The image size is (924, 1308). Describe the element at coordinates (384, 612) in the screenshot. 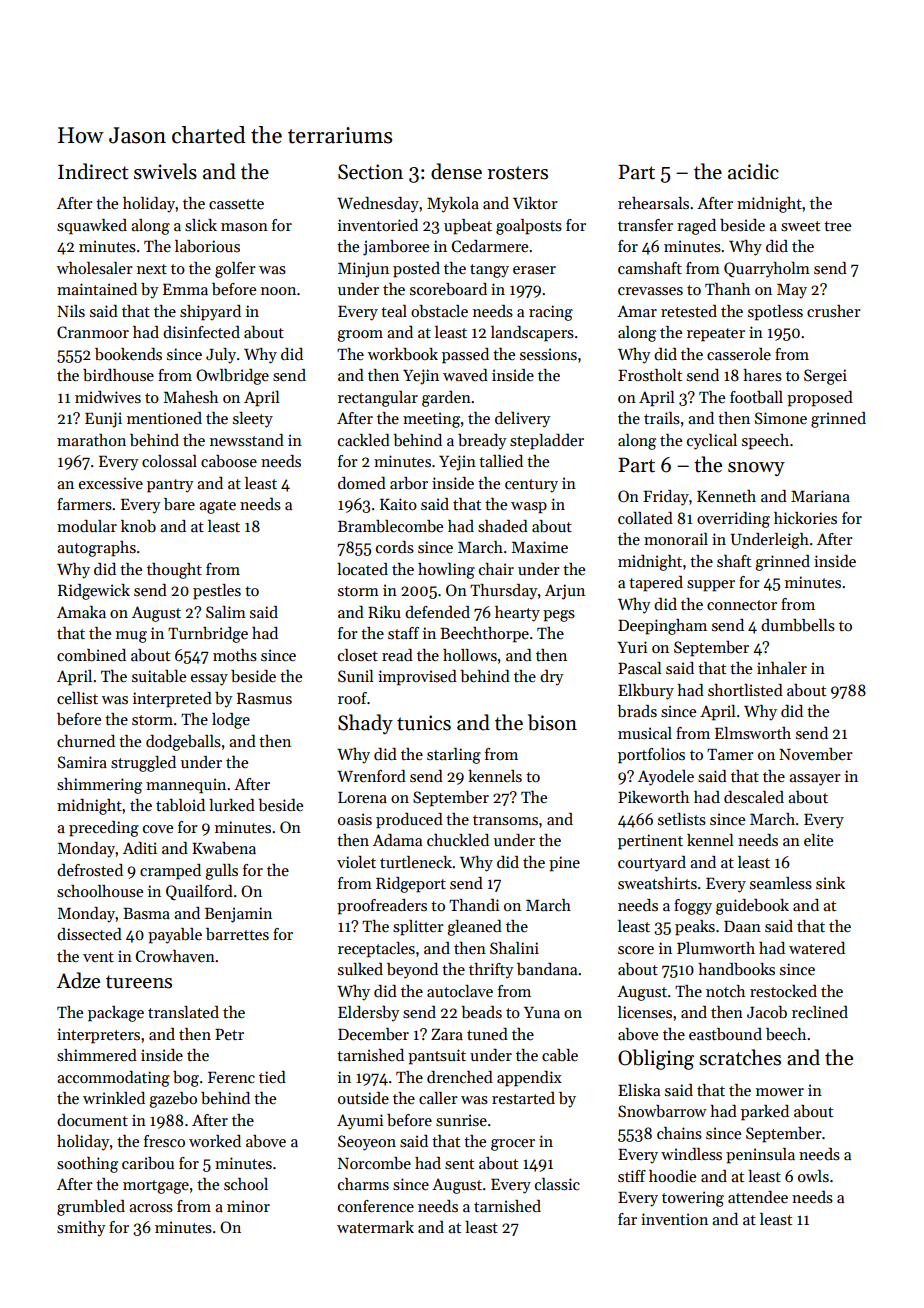

I see `Riku` at that location.
